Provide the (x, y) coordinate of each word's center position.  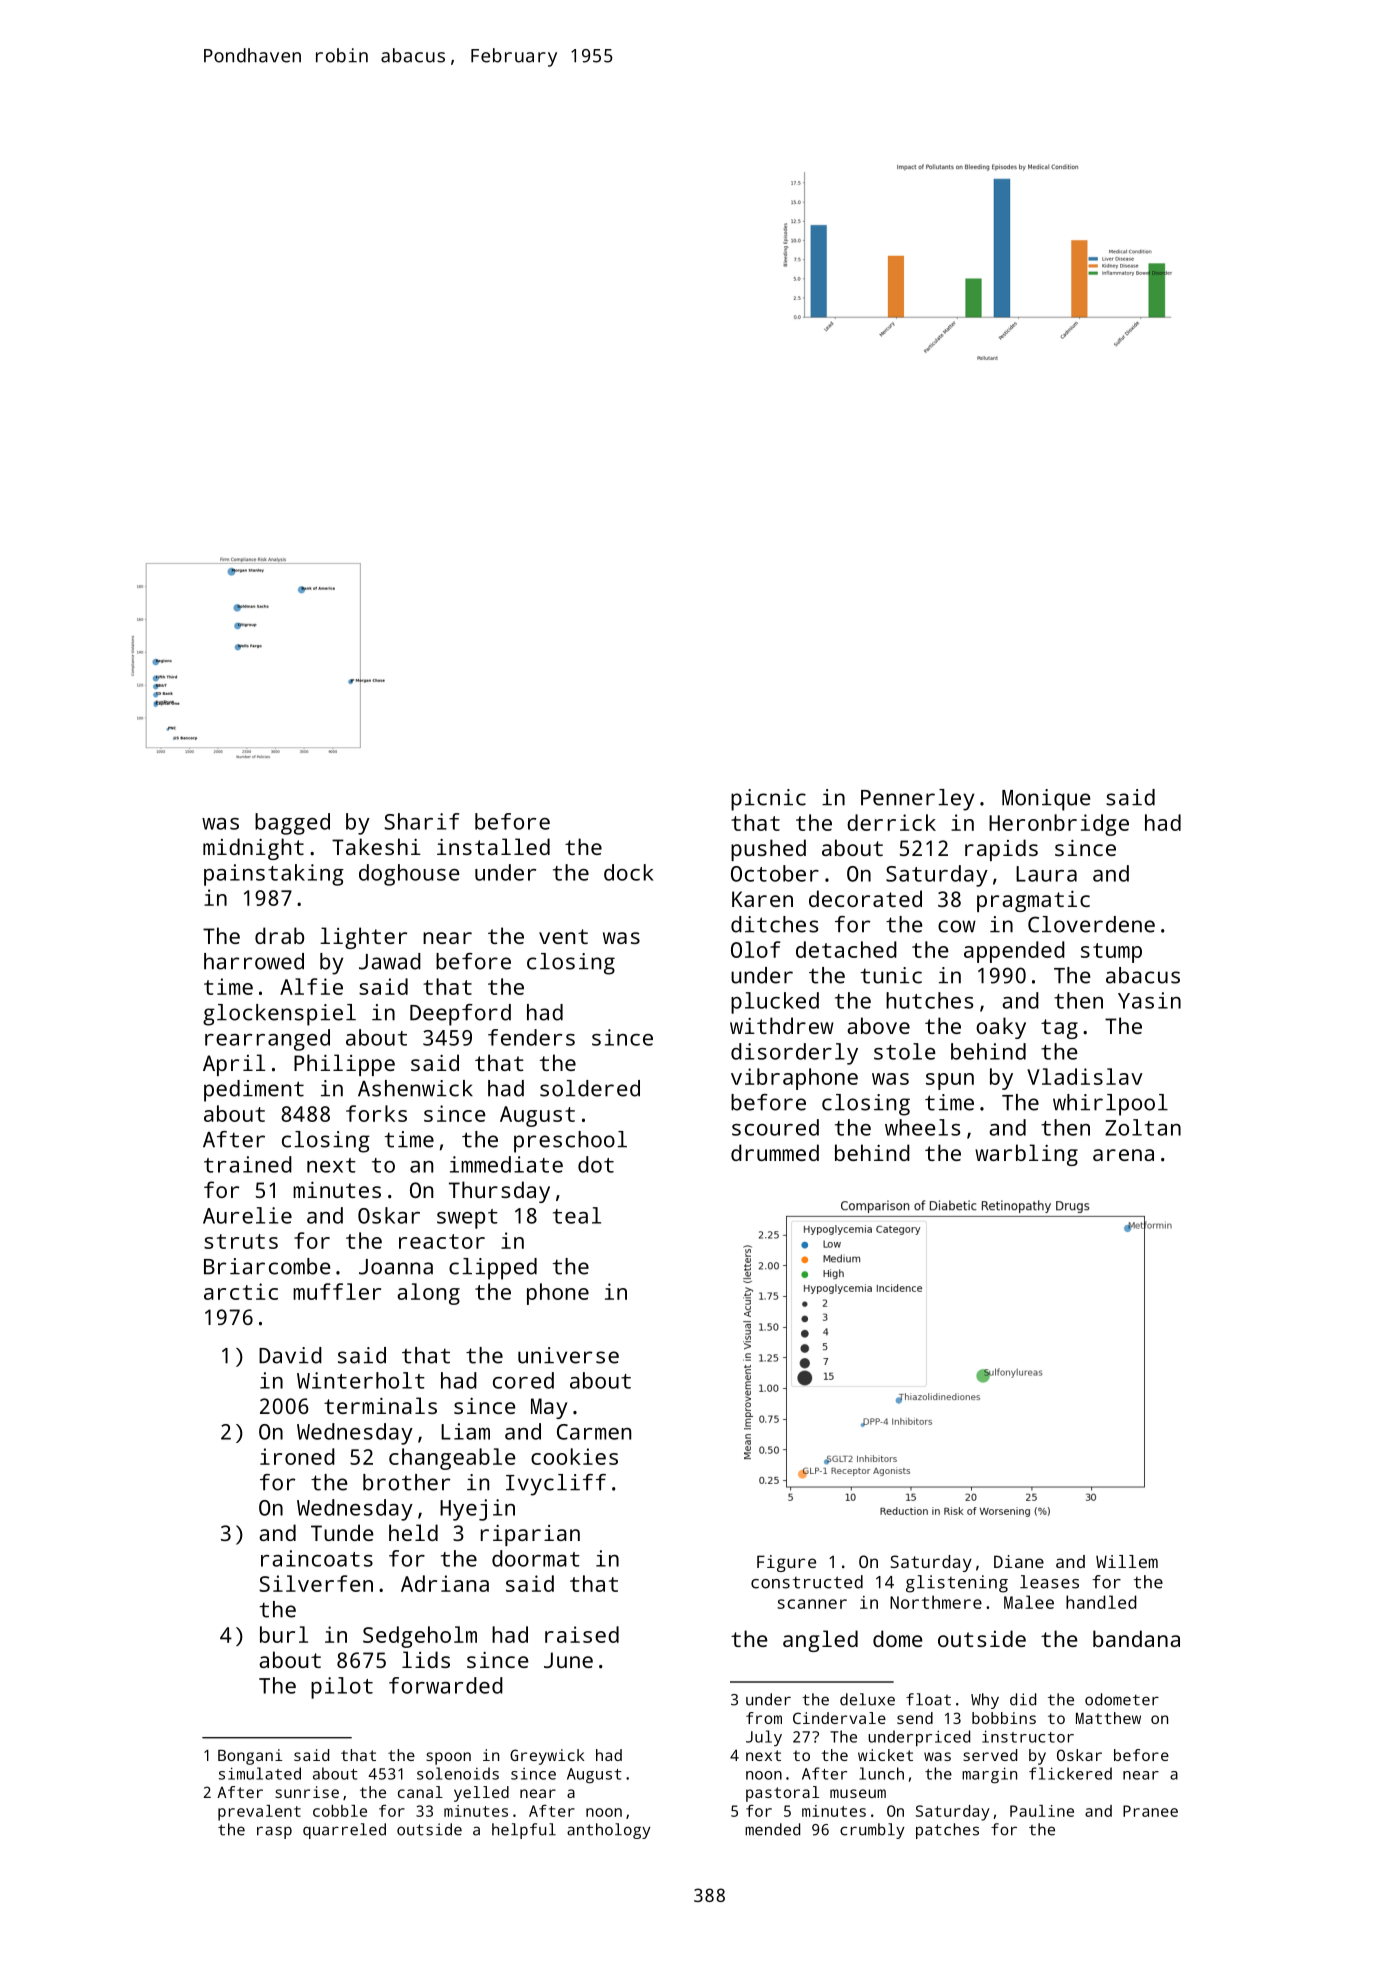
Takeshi (376, 846)
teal (577, 1215)
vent (563, 936)
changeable (452, 1459)
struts (241, 1241)
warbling (1026, 1155)
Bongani (250, 1757)
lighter (363, 938)
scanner (812, 1604)
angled (820, 1641)
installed (493, 846)
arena (1123, 1155)
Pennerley (917, 800)
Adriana (445, 1583)
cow (957, 926)
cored (523, 1380)
